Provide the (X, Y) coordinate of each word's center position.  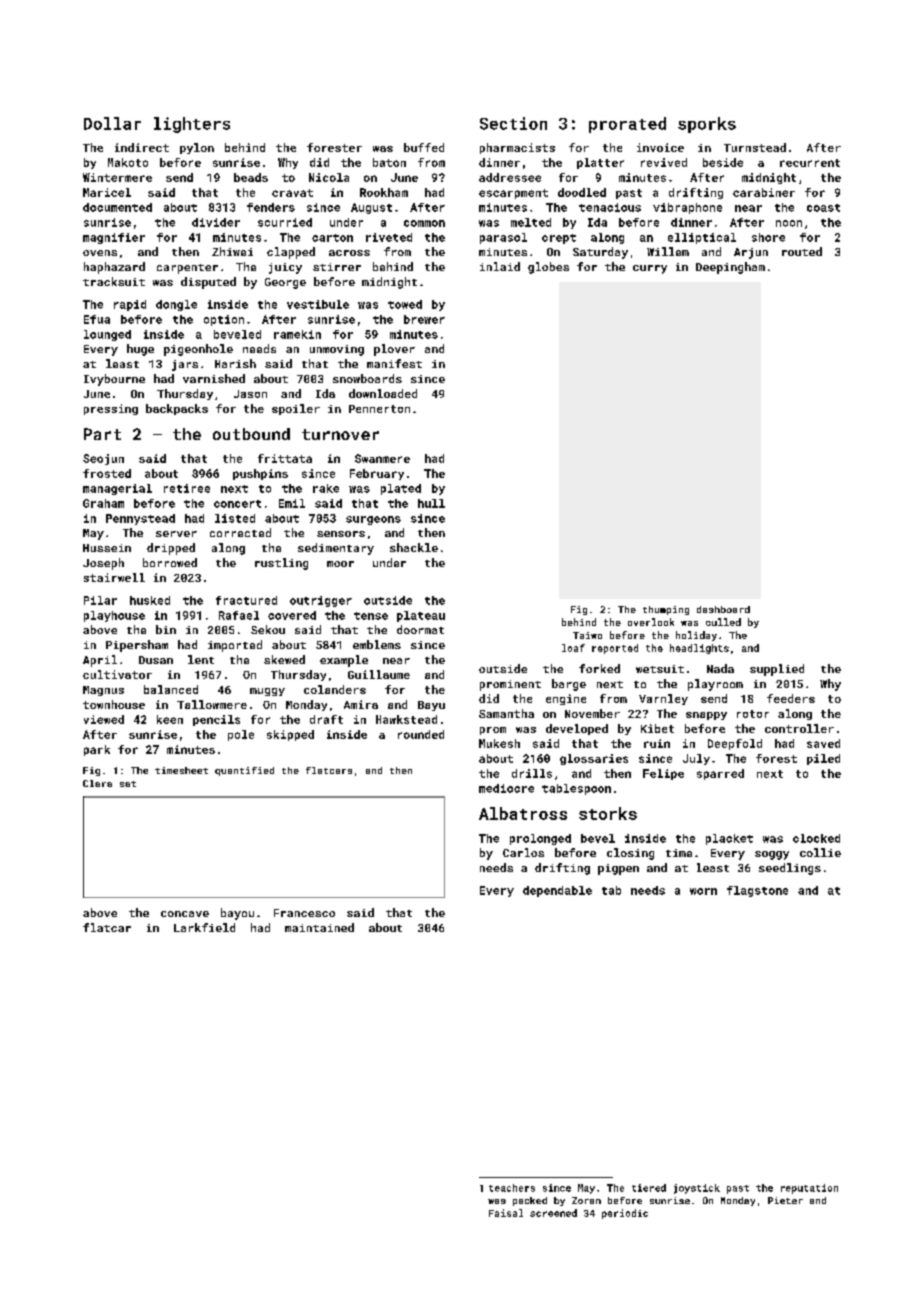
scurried (285, 222)
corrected (240, 532)
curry (650, 269)
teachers (512, 1188)
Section (513, 123)
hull (431, 503)
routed (802, 251)
